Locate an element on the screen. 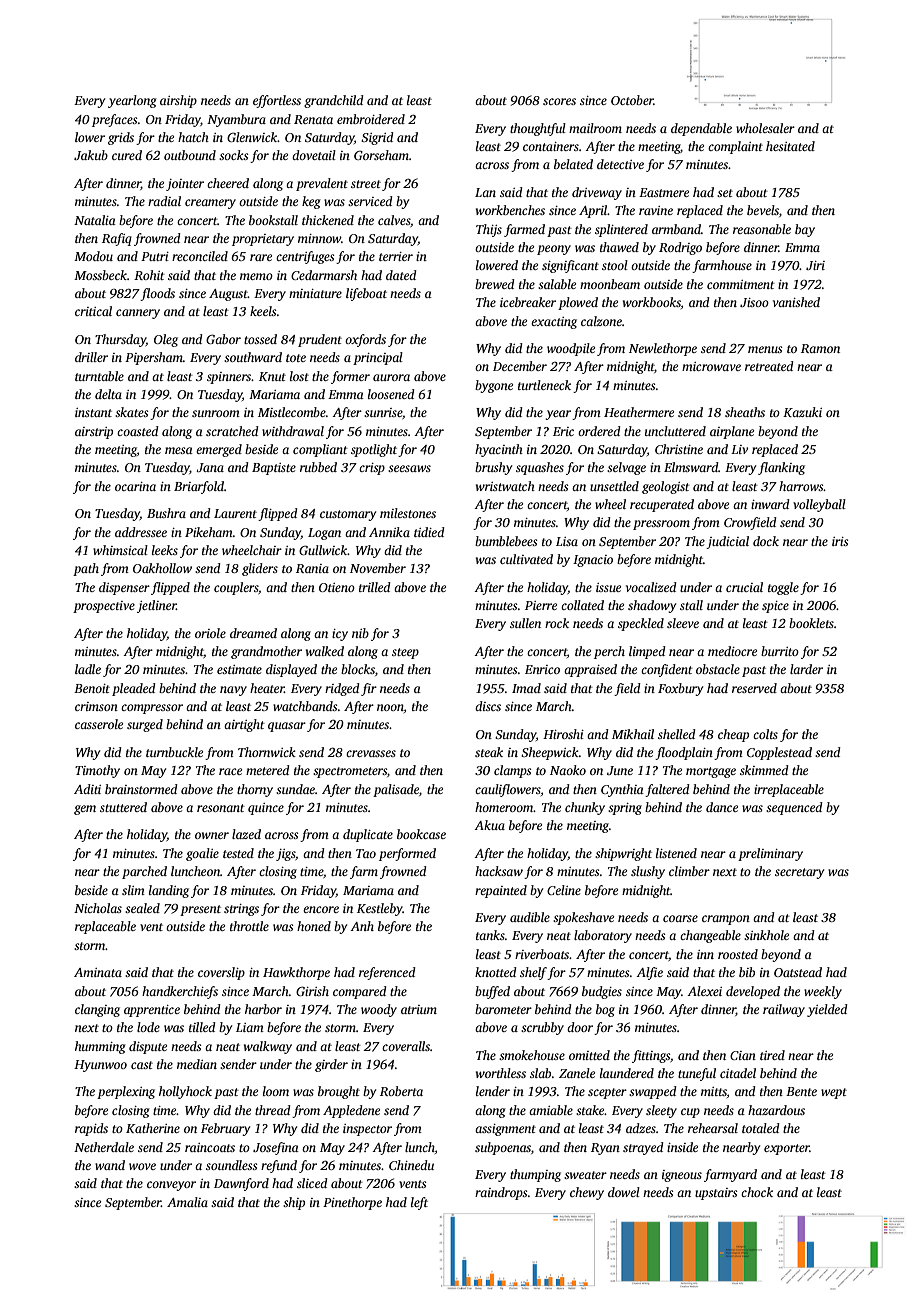 The image size is (924, 1308). tanks is located at coordinates (490, 935).
